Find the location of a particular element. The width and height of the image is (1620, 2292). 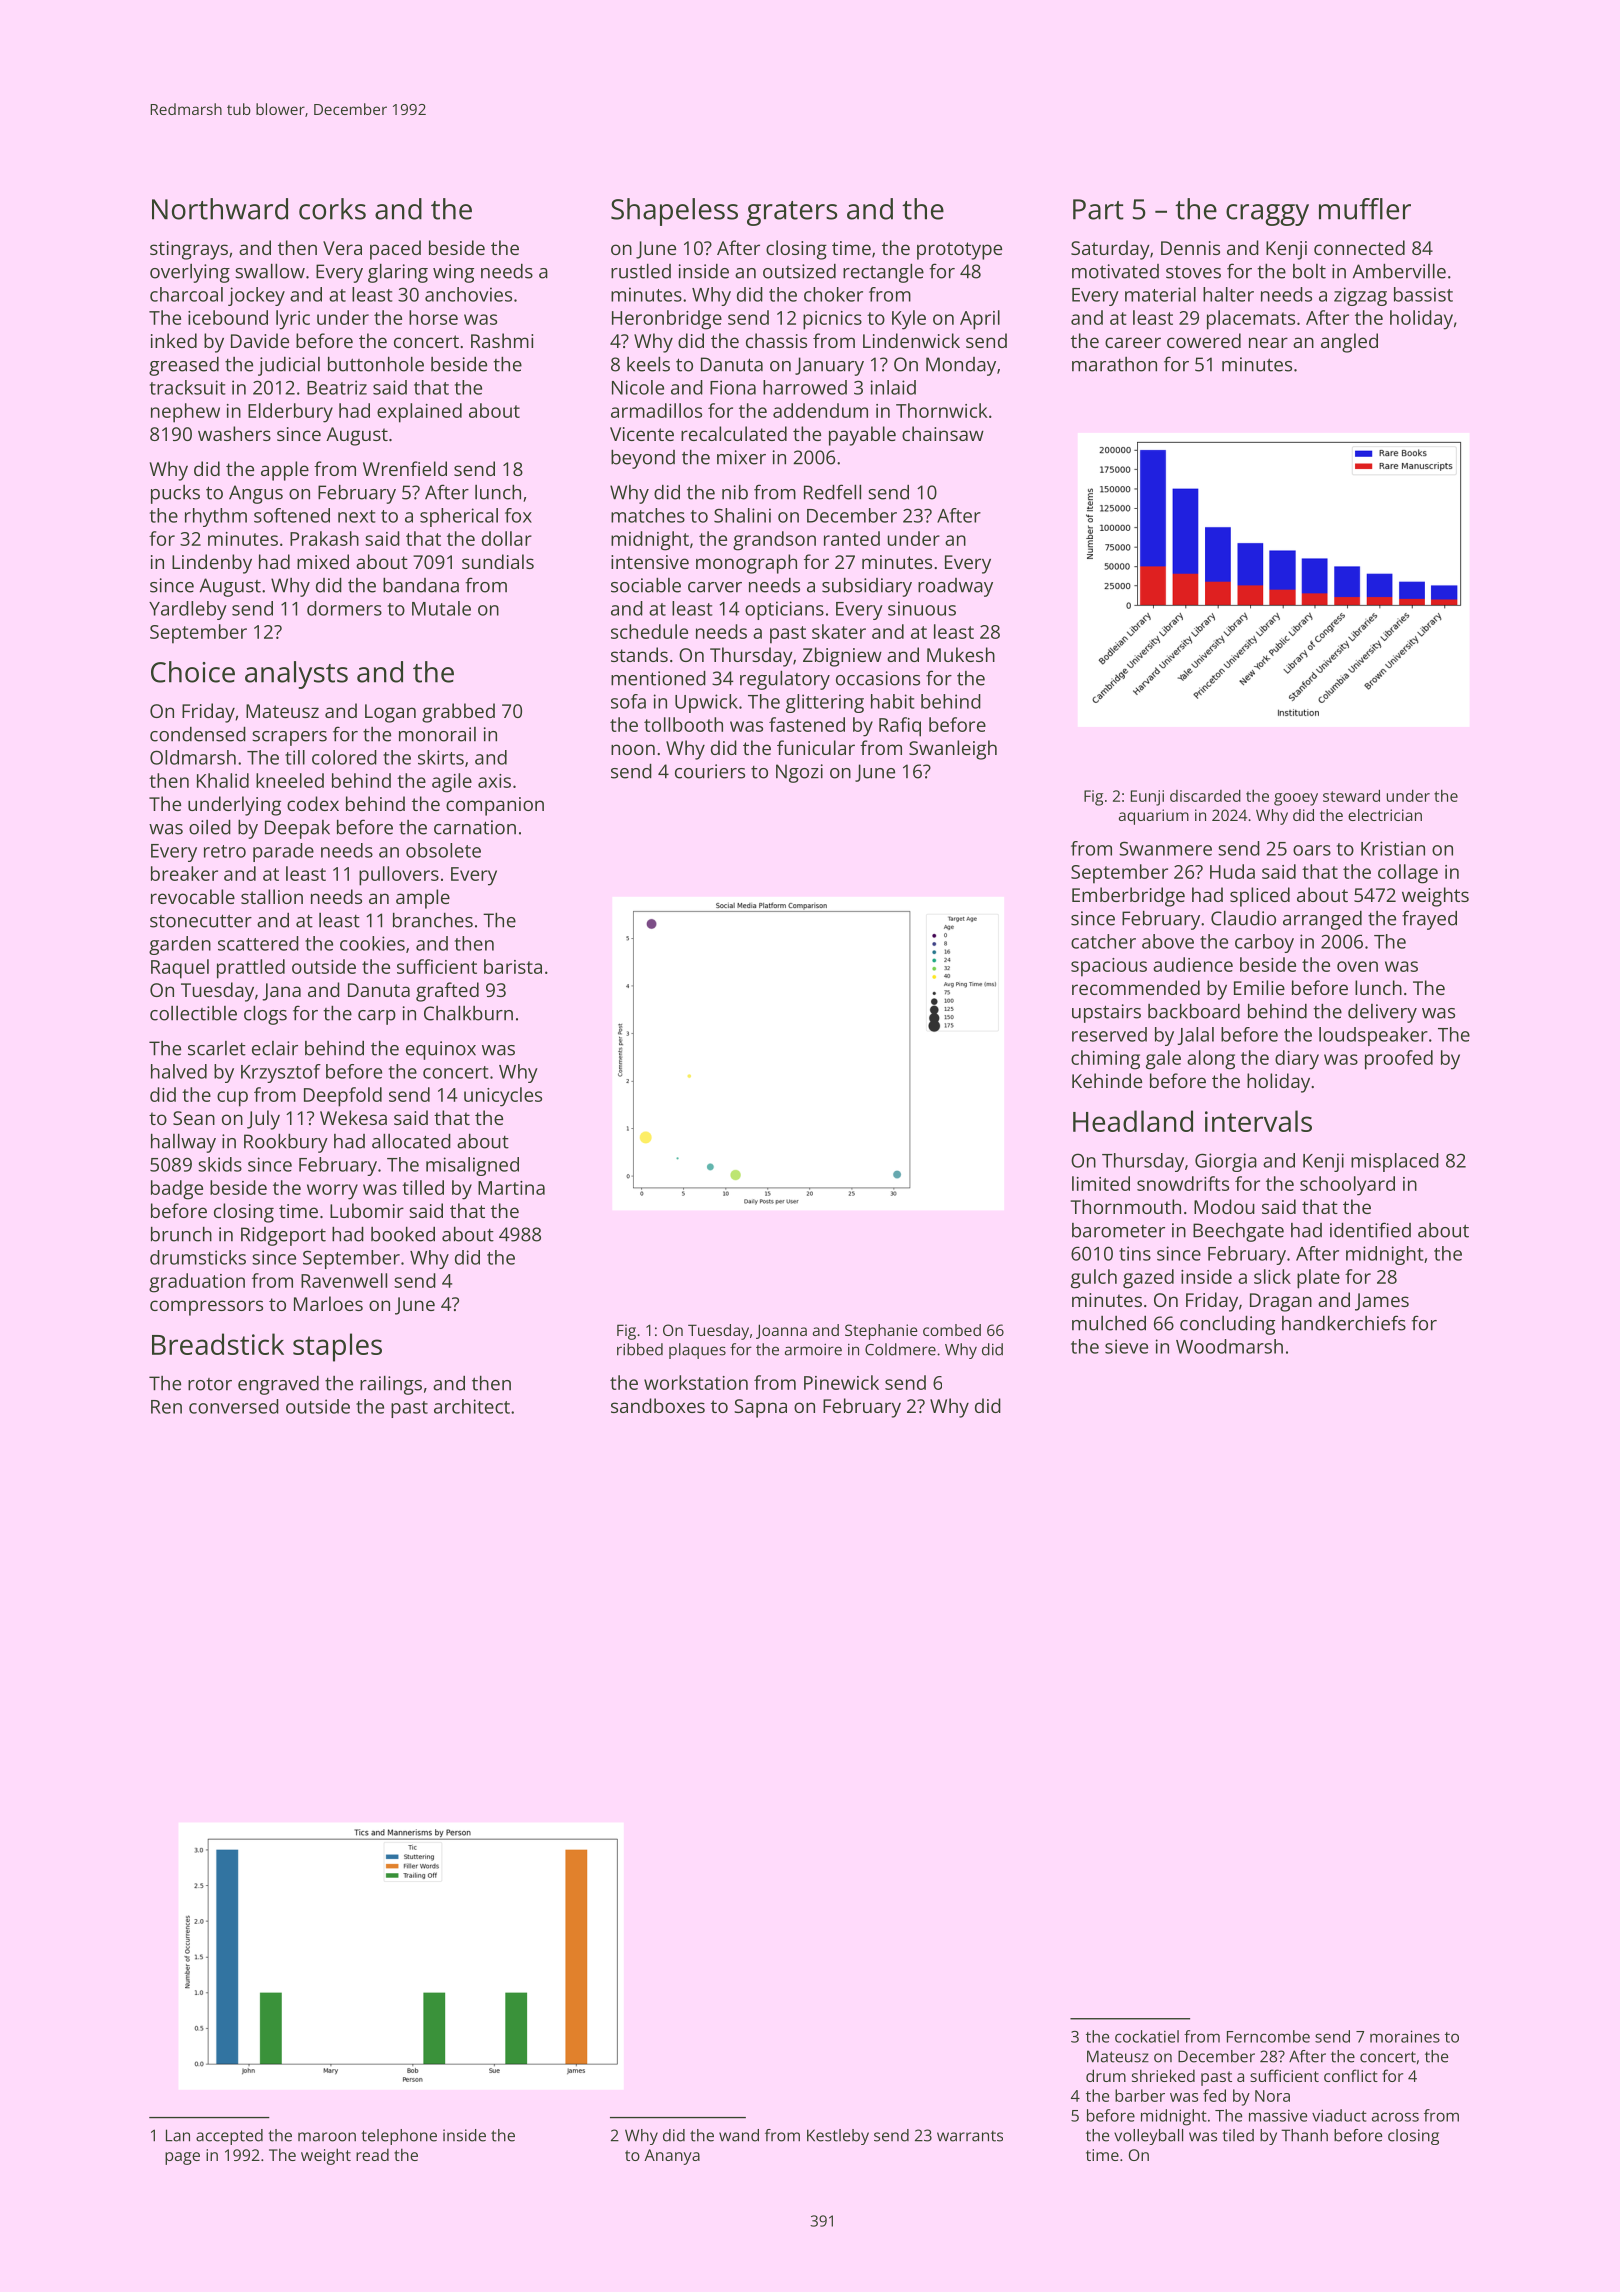

handkerchiefs is located at coordinates (1344, 1323).
